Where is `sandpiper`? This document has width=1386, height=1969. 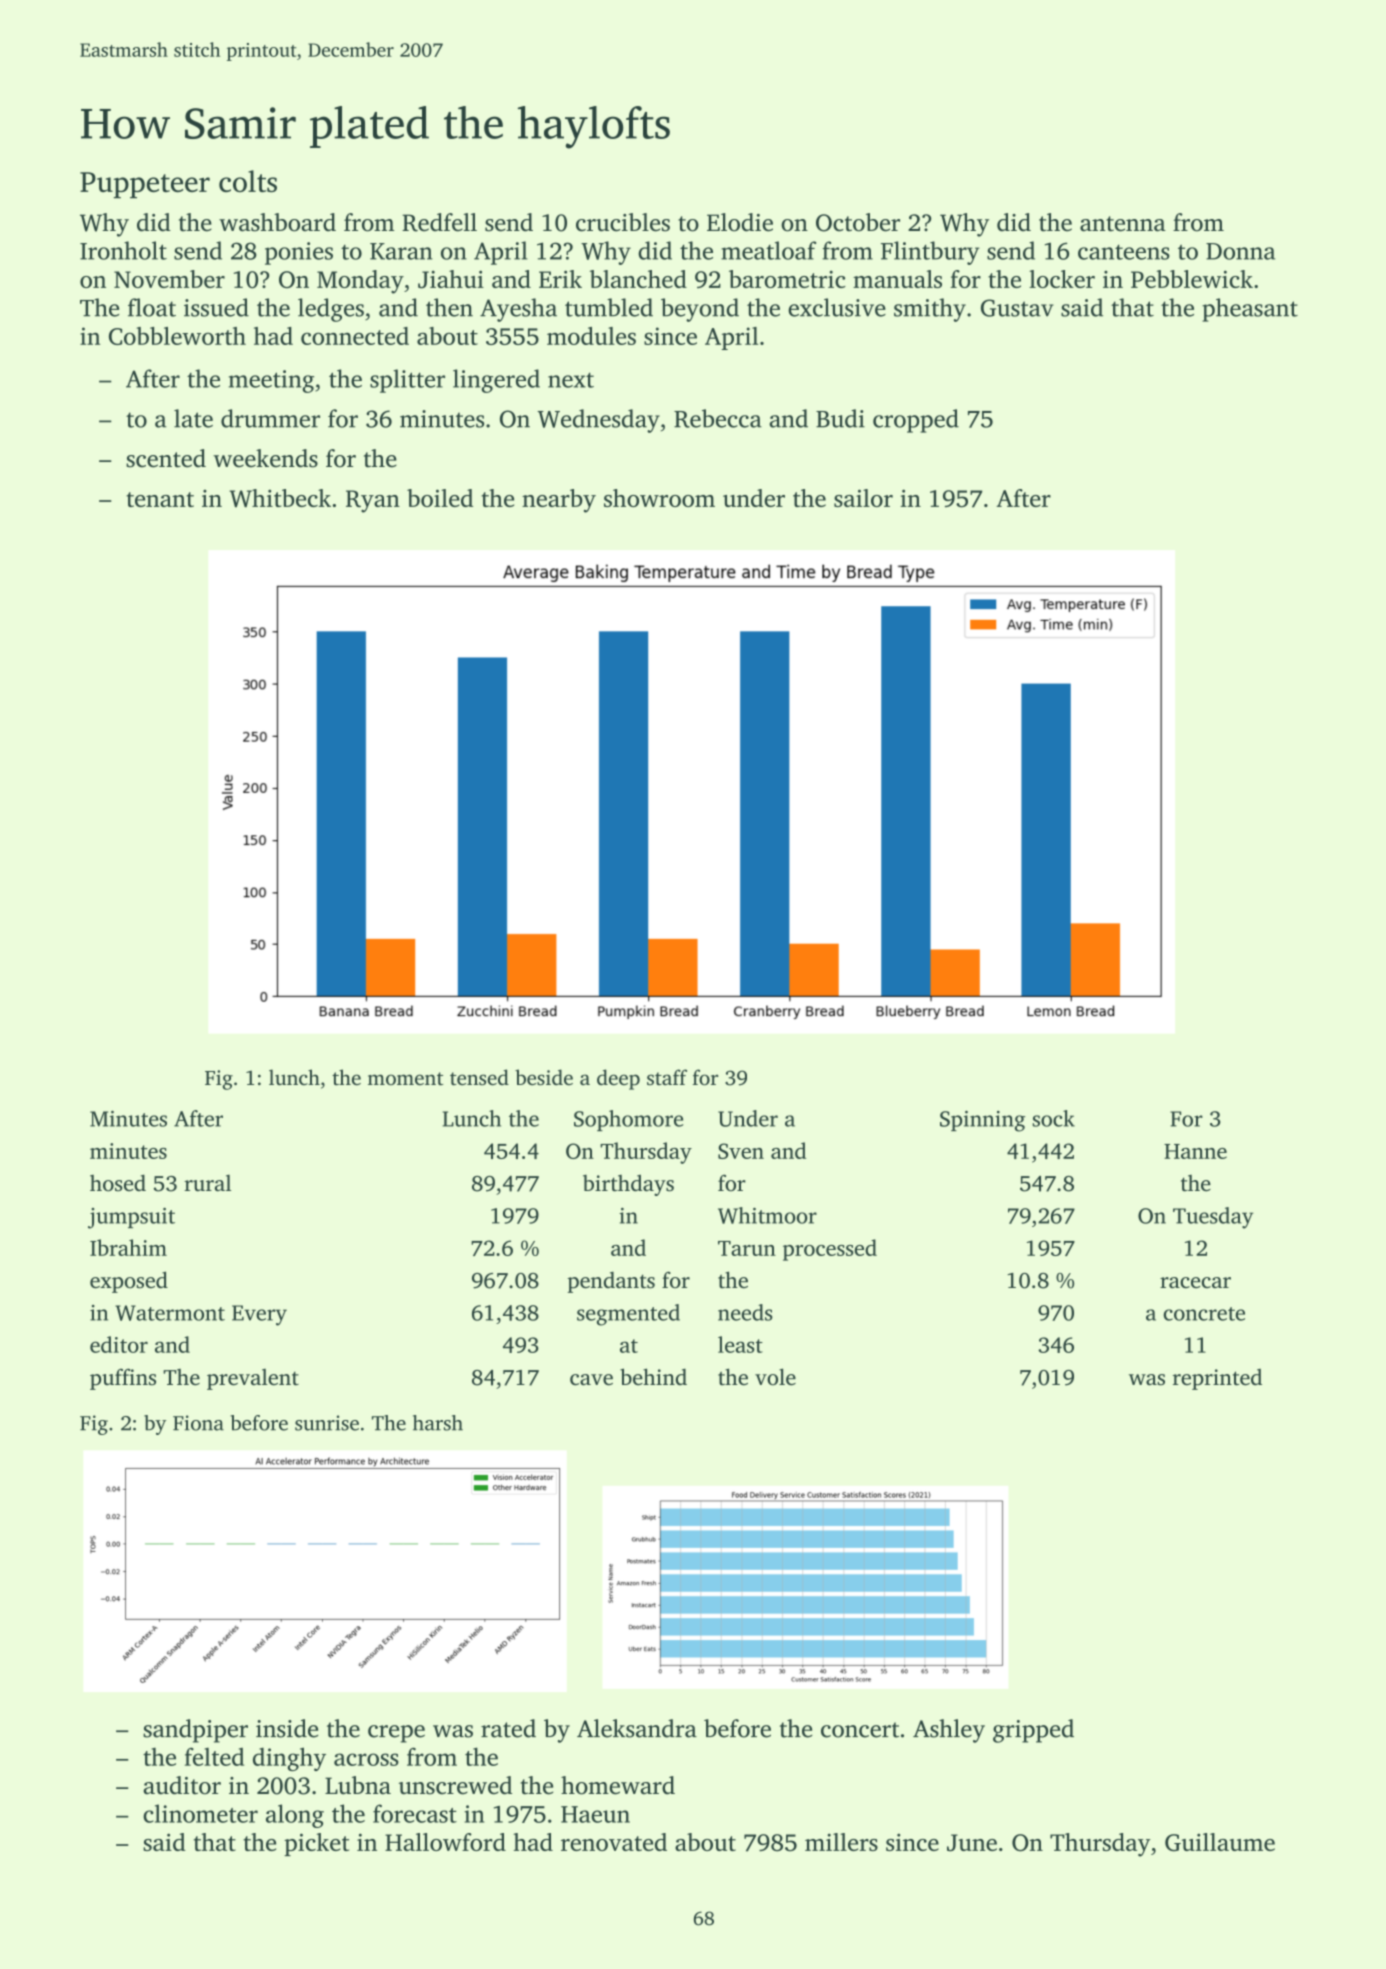
sandpiper is located at coordinates (195, 1731).
